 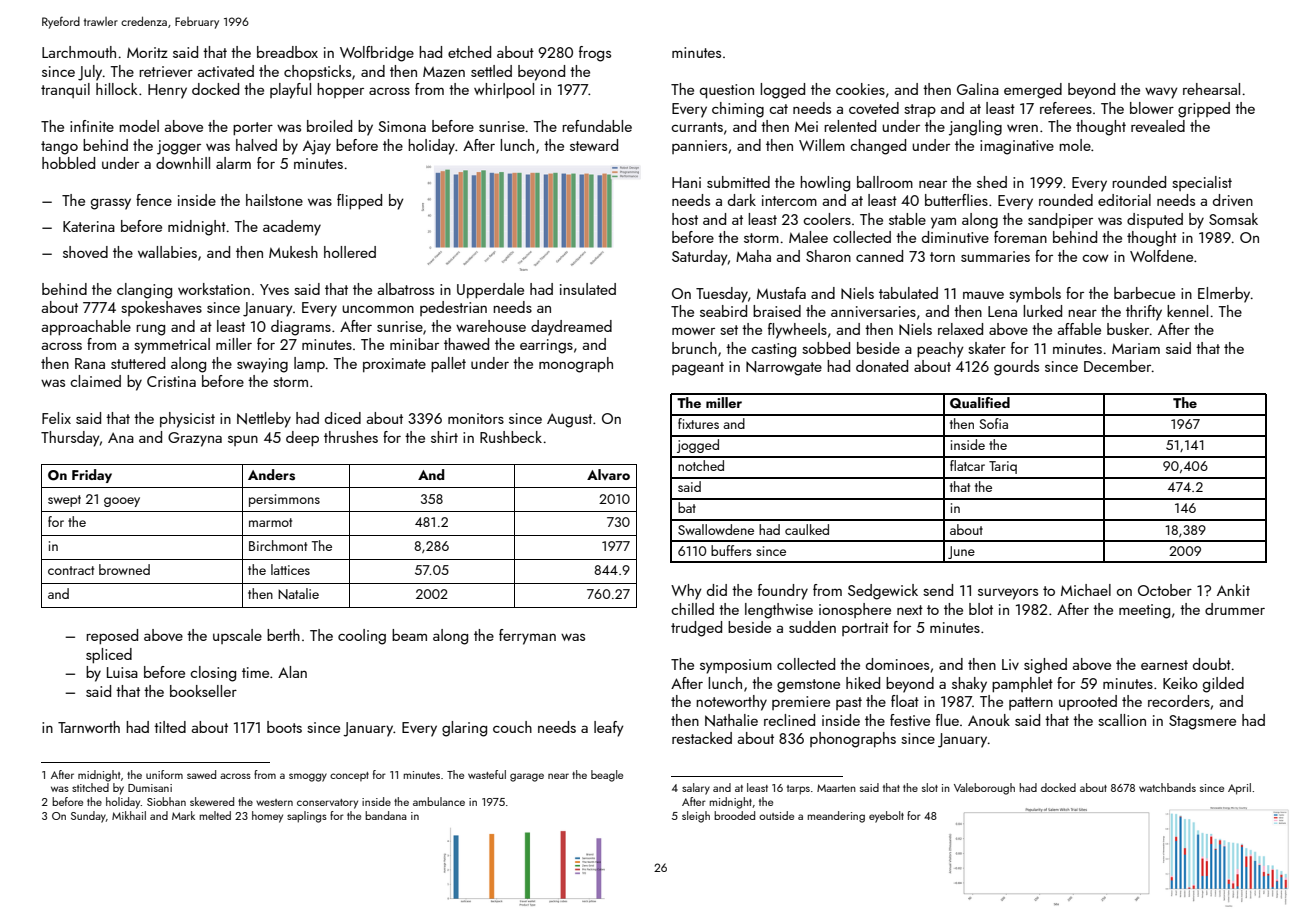 I want to click on Alvaro, so click(x=608, y=474).
